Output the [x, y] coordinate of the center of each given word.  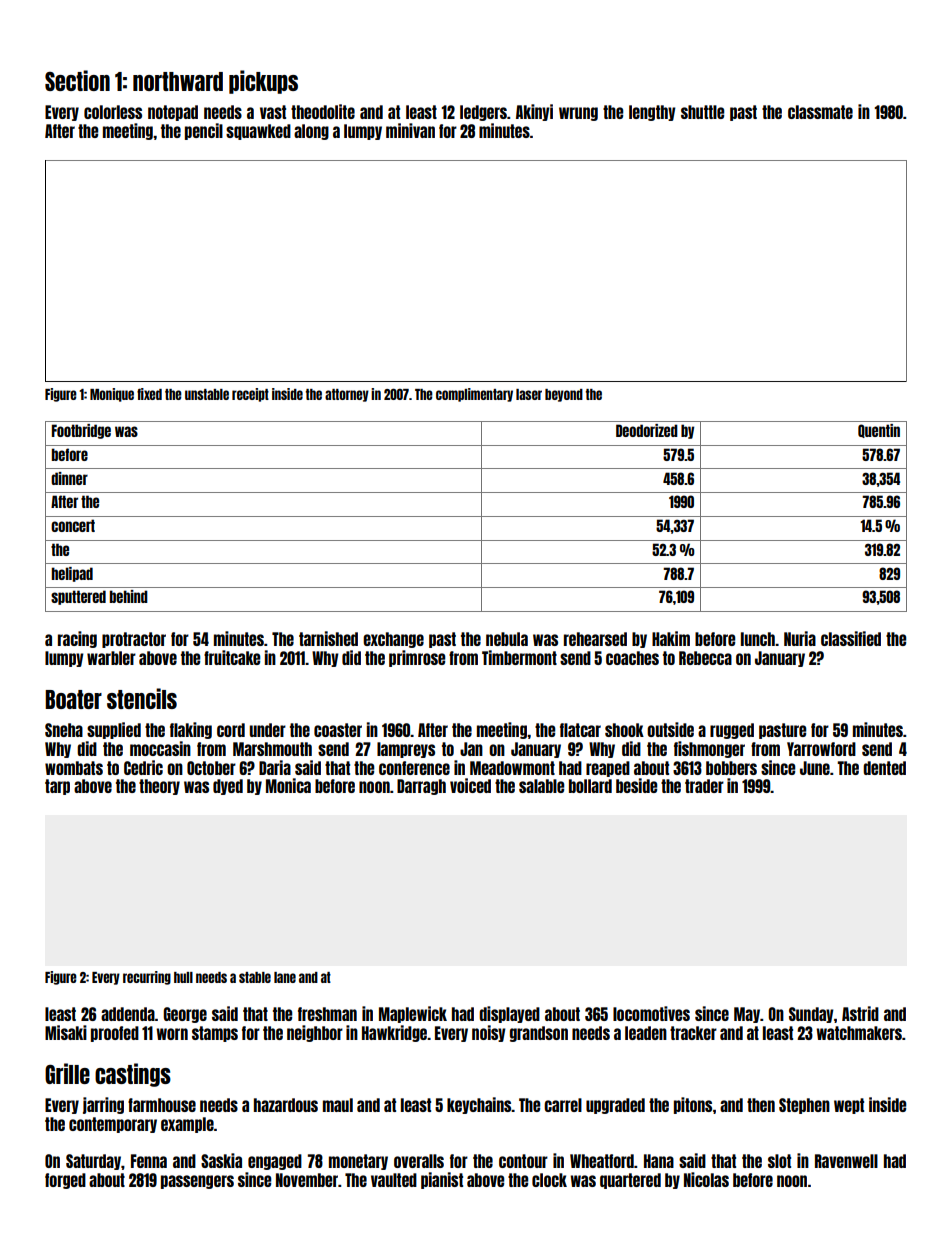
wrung [578, 114]
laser [529, 394]
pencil [204, 131]
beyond [564, 395]
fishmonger [709, 749]
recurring [147, 978]
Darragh [421, 787]
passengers [197, 1182]
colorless [113, 112]
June [815, 768]
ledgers [483, 113]
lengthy [652, 113]
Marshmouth [272, 749]
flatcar [580, 730]
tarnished [328, 638]
